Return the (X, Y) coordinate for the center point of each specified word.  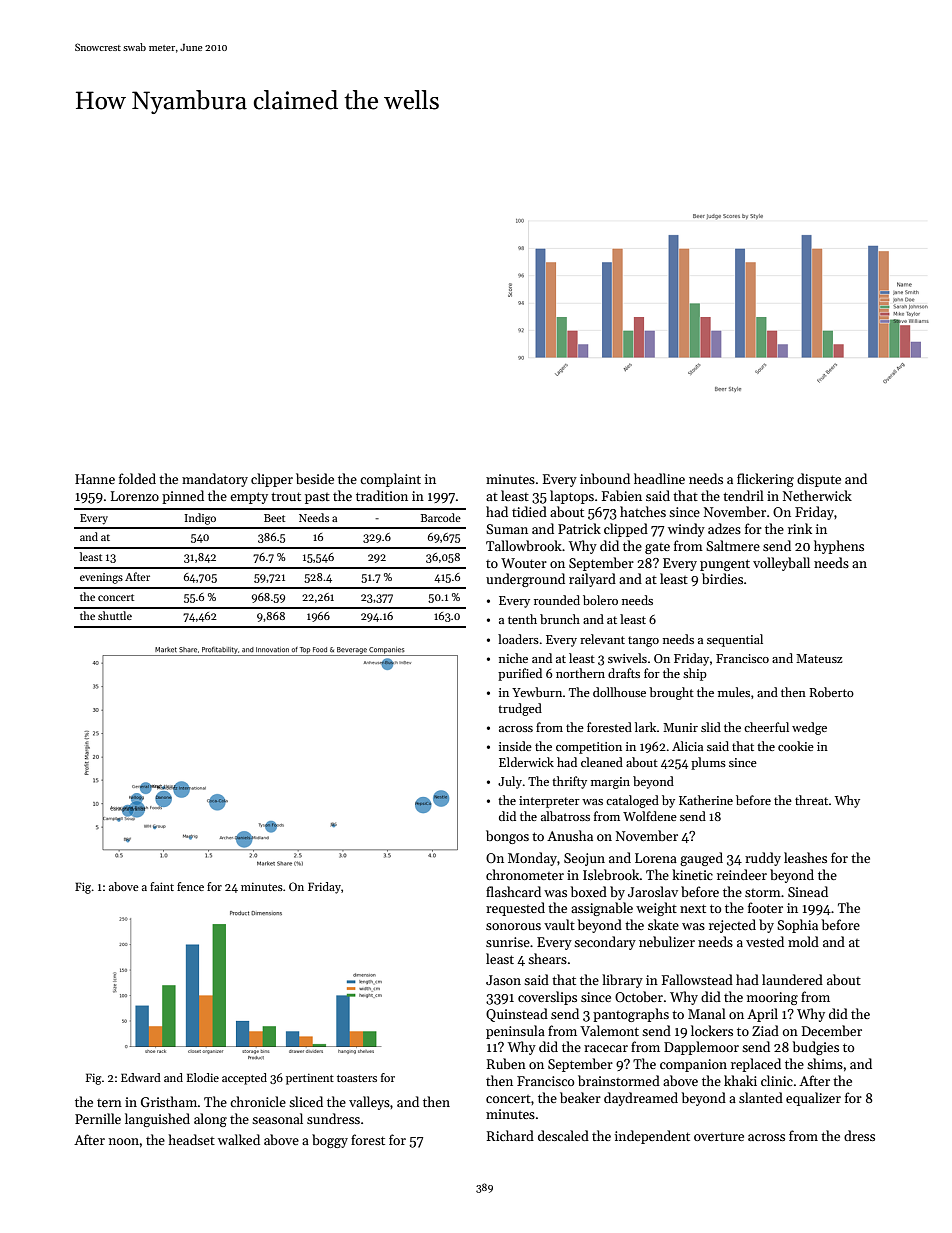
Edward (141, 1077)
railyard (592, 580)
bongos (507, 837)
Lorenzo (135, 496)
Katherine (706, 800)
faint (162, 886)
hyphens (839, 547)
